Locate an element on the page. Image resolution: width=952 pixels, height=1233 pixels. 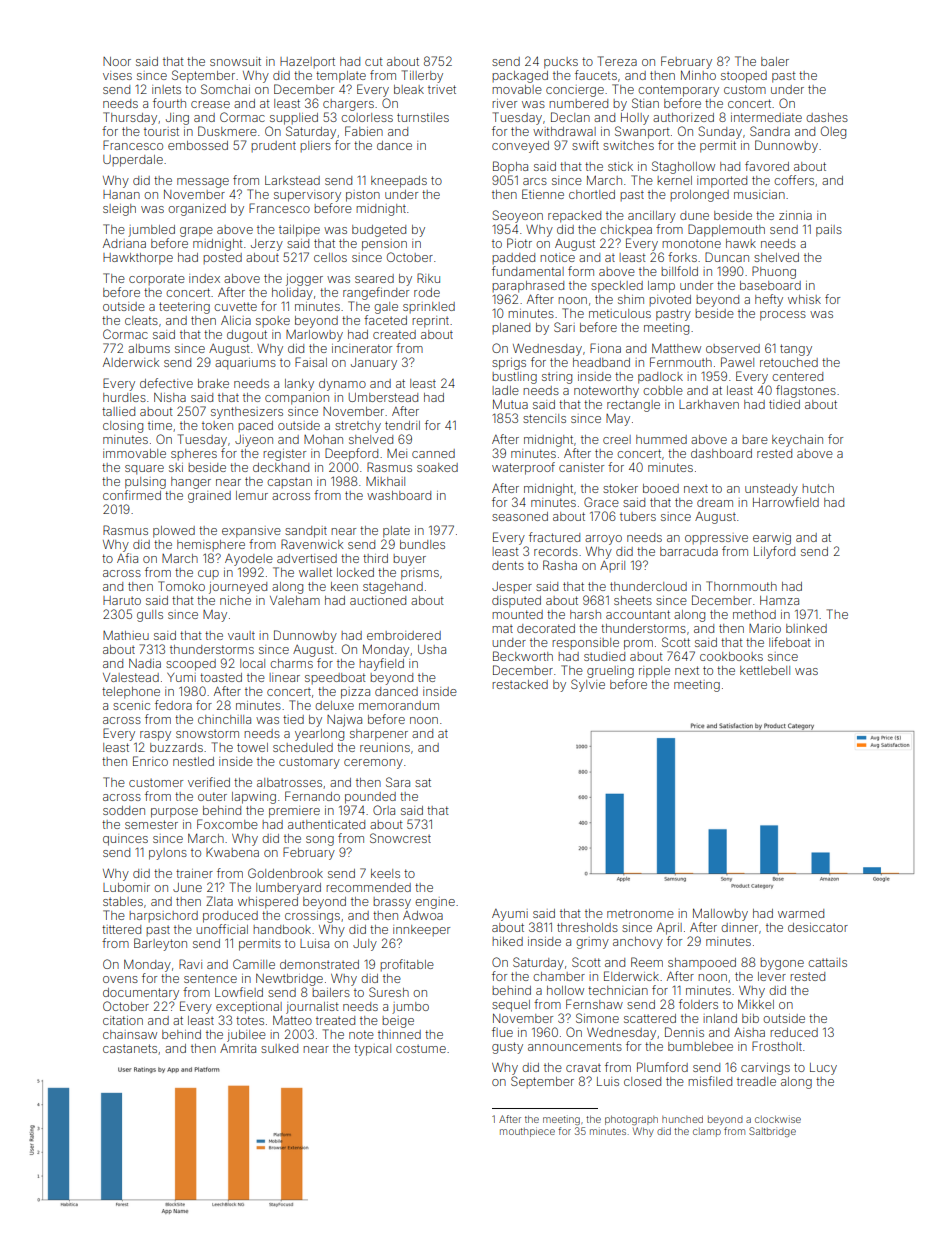
castanets is located at coordinates (130, 1048).
